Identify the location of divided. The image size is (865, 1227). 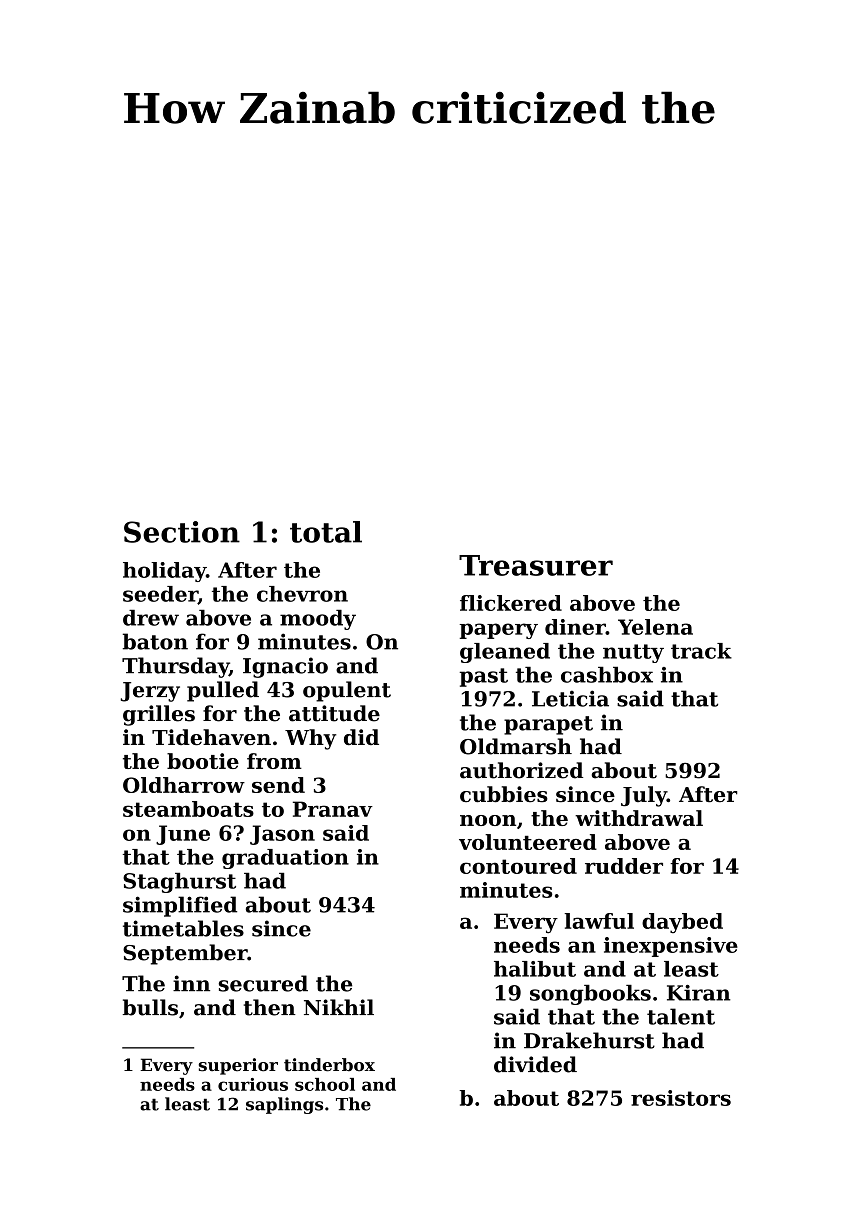
(535, 1064).
